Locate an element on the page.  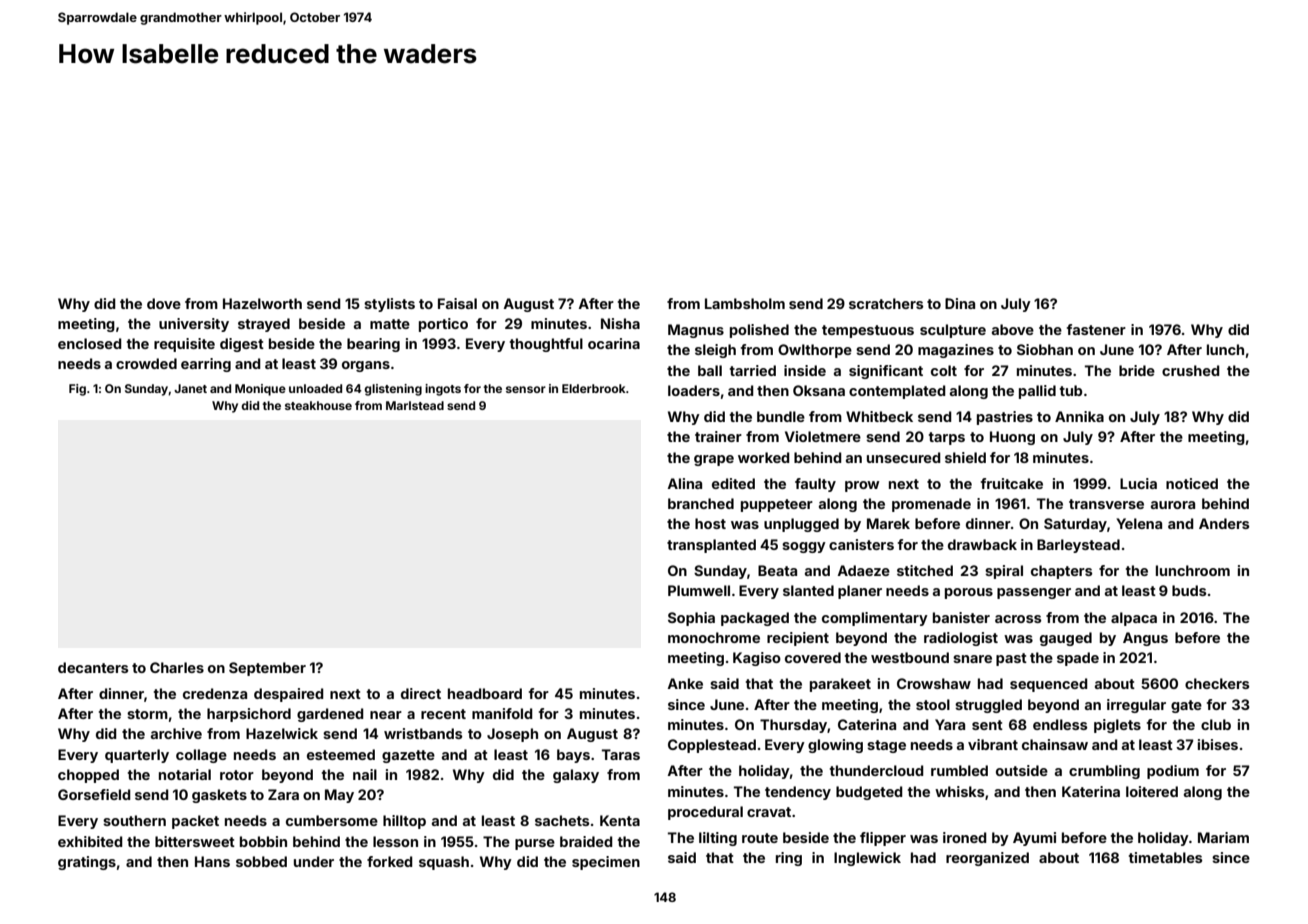
loitered is located at coordinates (1152, 791).
